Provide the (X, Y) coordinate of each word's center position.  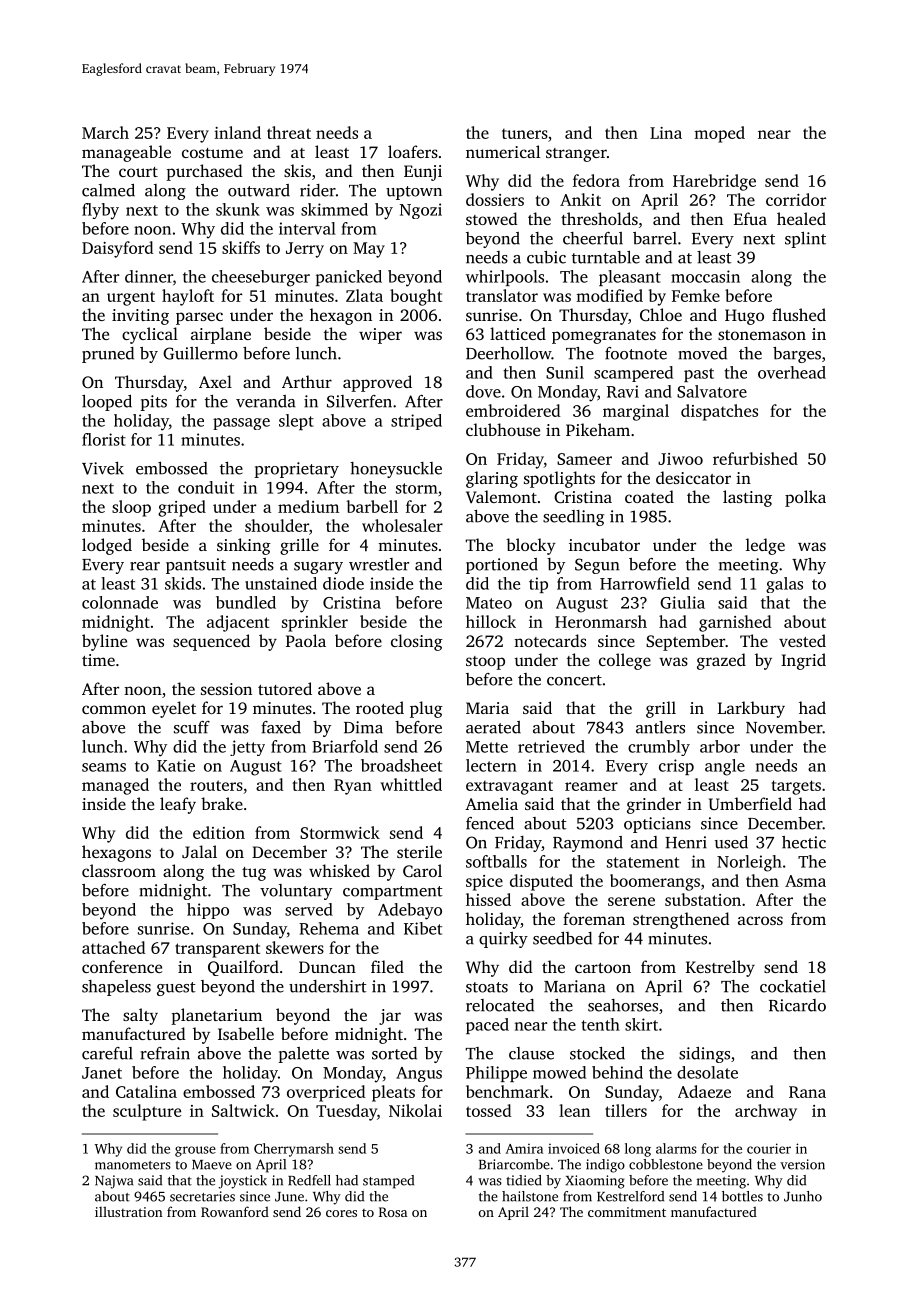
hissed (488, 899)
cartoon (603, 968)
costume (212, 153)
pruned (108, 355)
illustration (129, 1211)
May (369, 250)
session (226, 689)
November (784, 727)
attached (114, 947)
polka (805, 498)
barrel (655, 238)
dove (483, 391)
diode (343, 583)
